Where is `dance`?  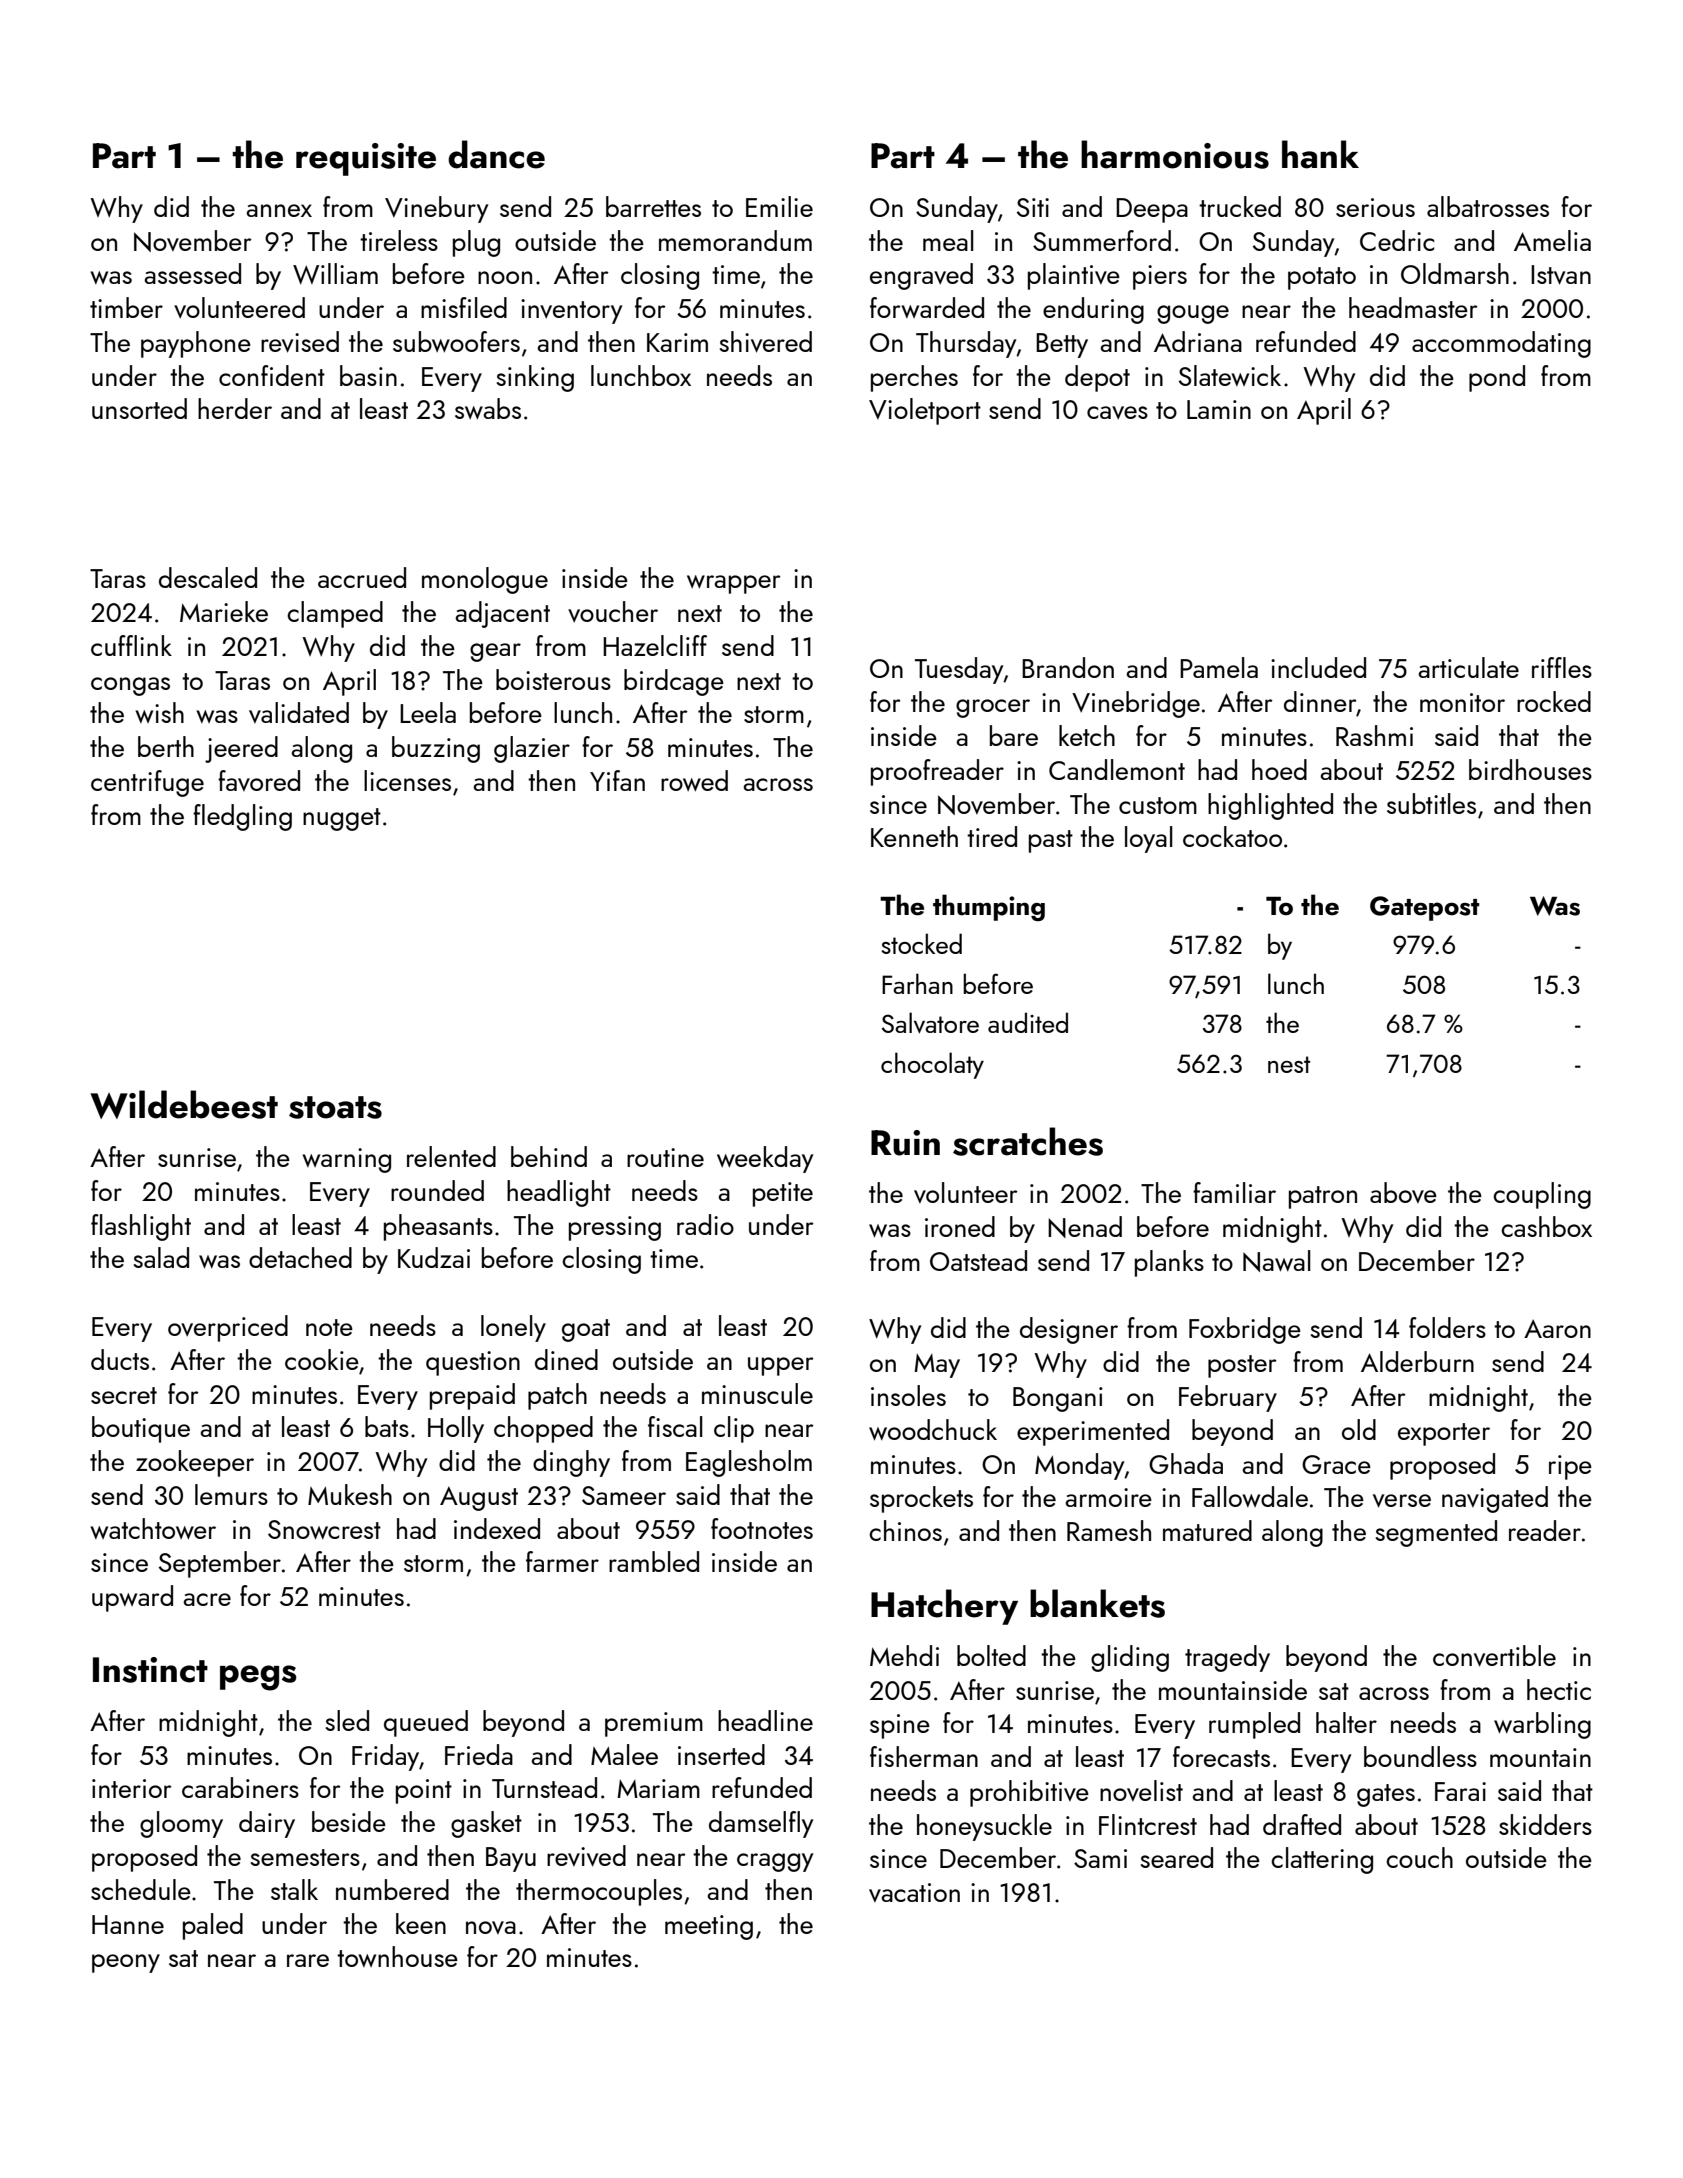 dance is located at coordinates (496, 154).
